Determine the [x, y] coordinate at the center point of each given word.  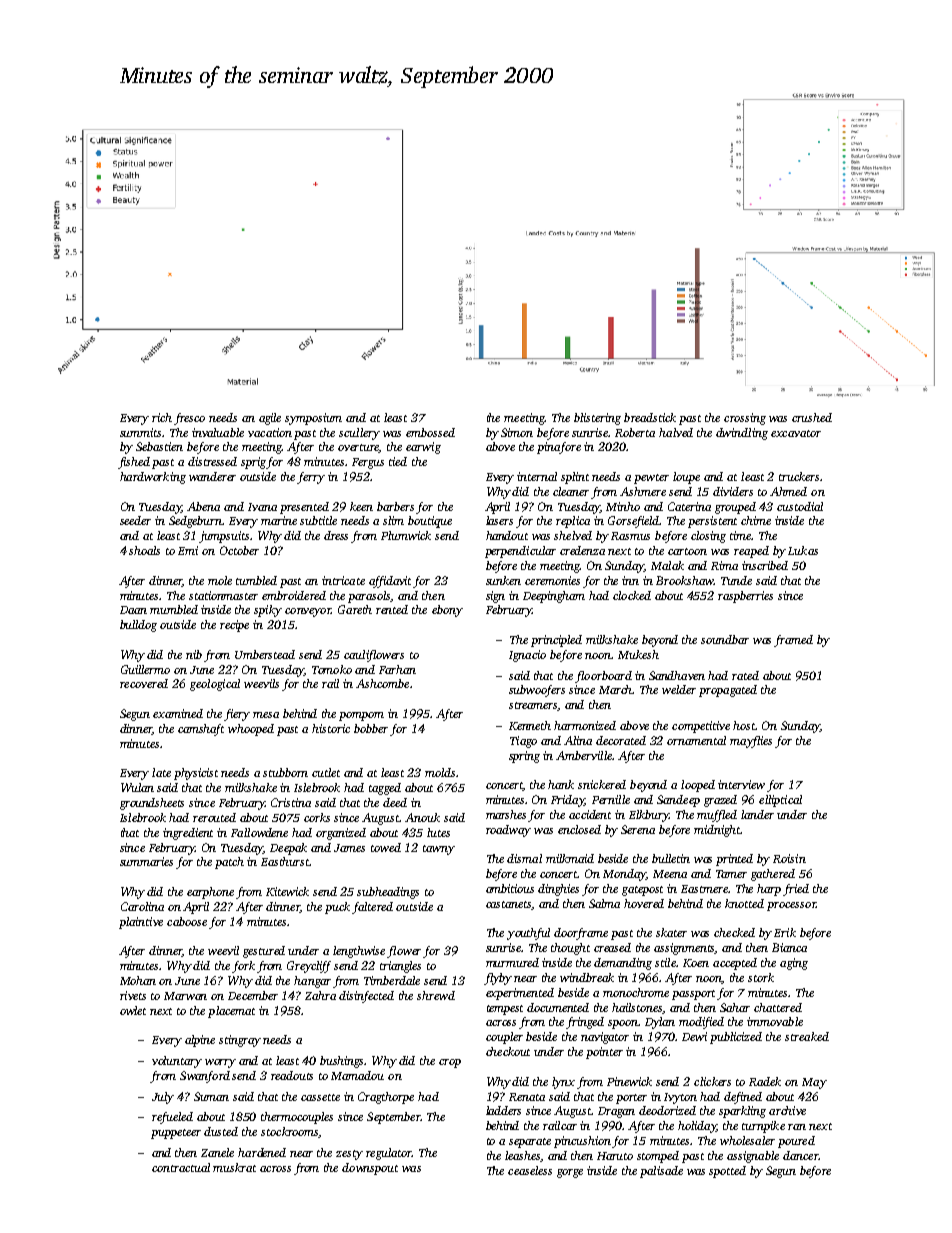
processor [791, 906]
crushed [812, 417]
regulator [389, 1154]
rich [162, 417]
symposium [313, 419]
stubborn [285, 772]
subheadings [388, 893]
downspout [370, 1169]
